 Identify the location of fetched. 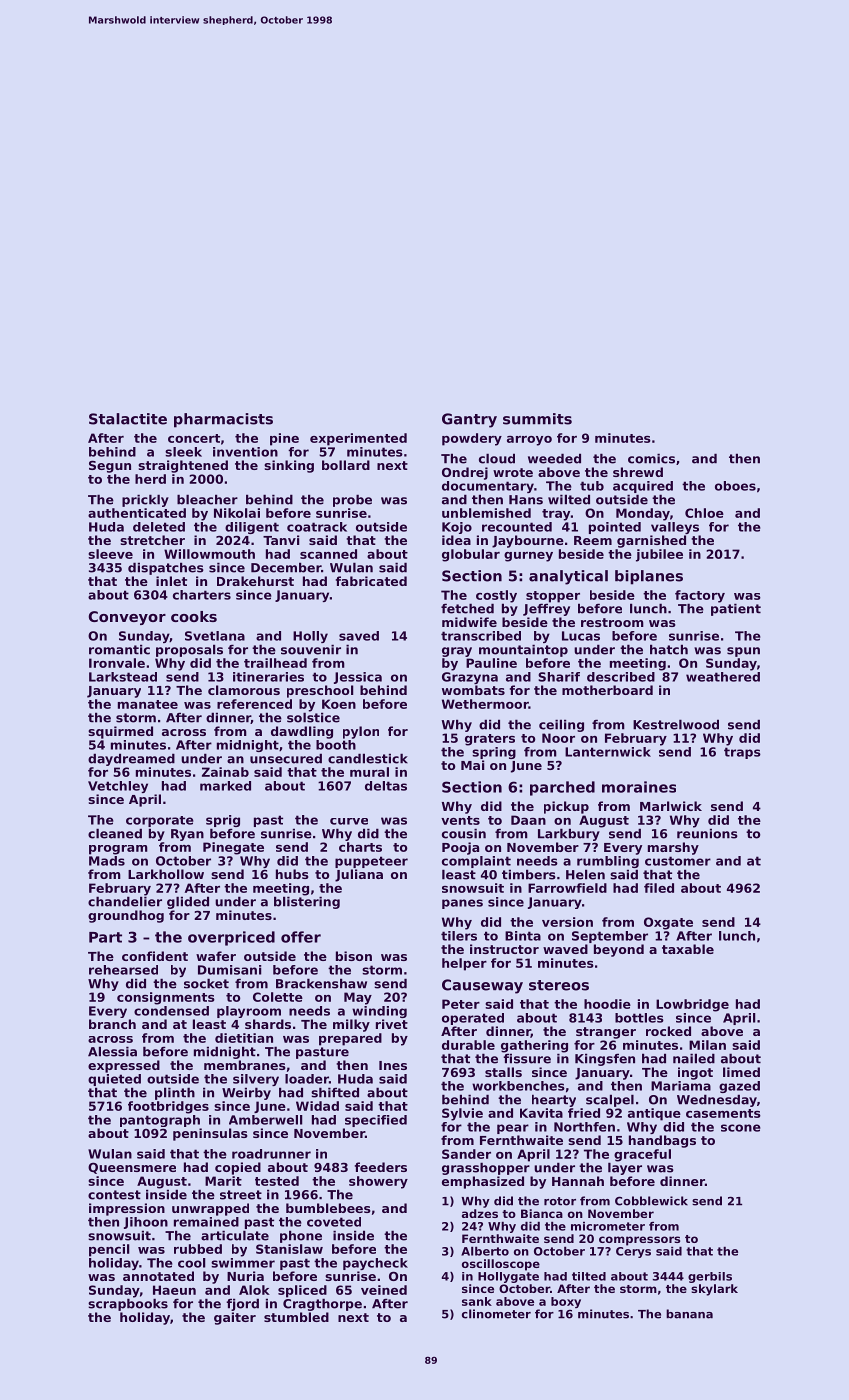
(467, 608).
